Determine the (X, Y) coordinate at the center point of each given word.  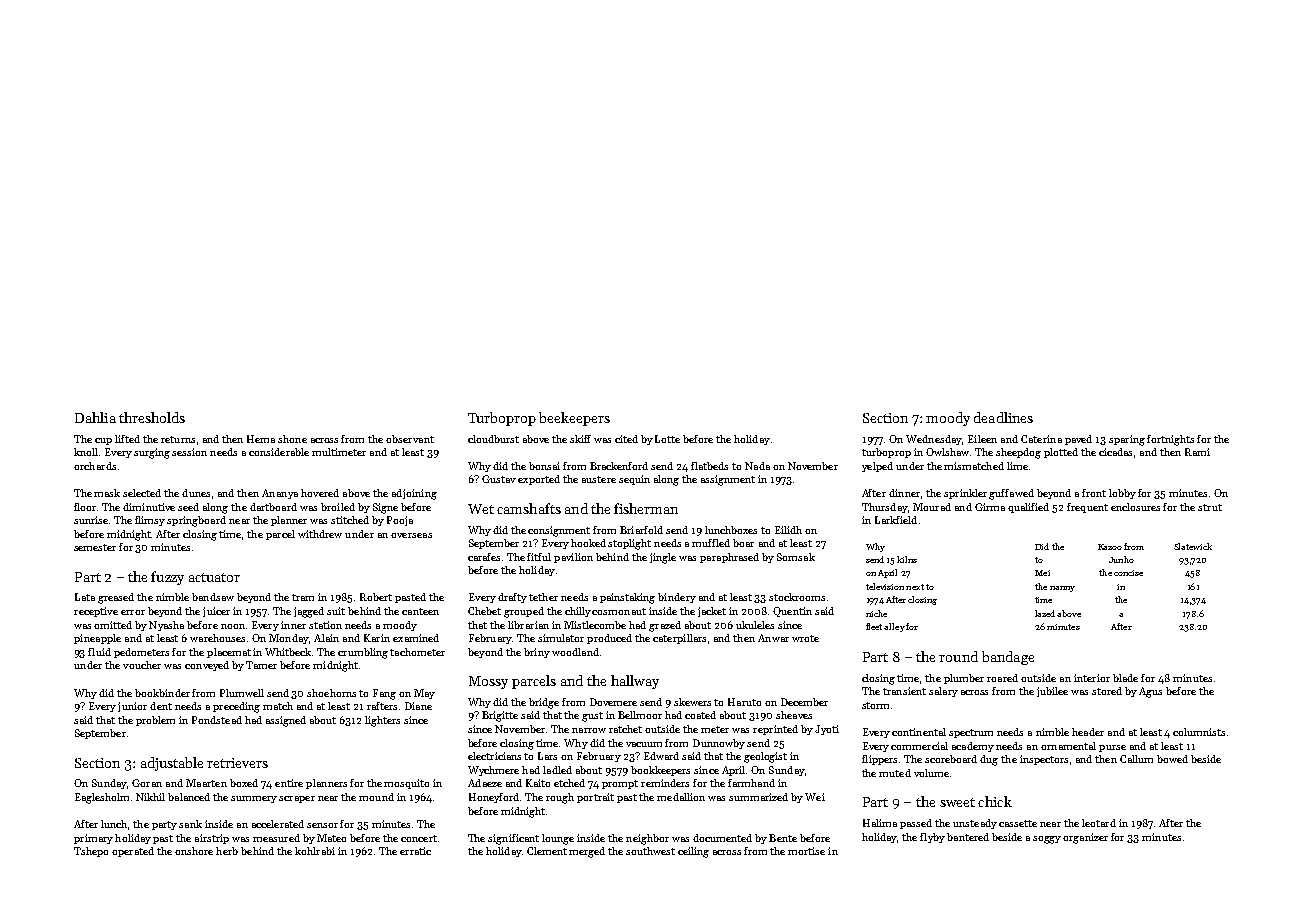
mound (376, 797)
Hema (261, 439)
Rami (1197, 452)
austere (599, 479)
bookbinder (162, 693)
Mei (1042, 573)
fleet (875, 626)
